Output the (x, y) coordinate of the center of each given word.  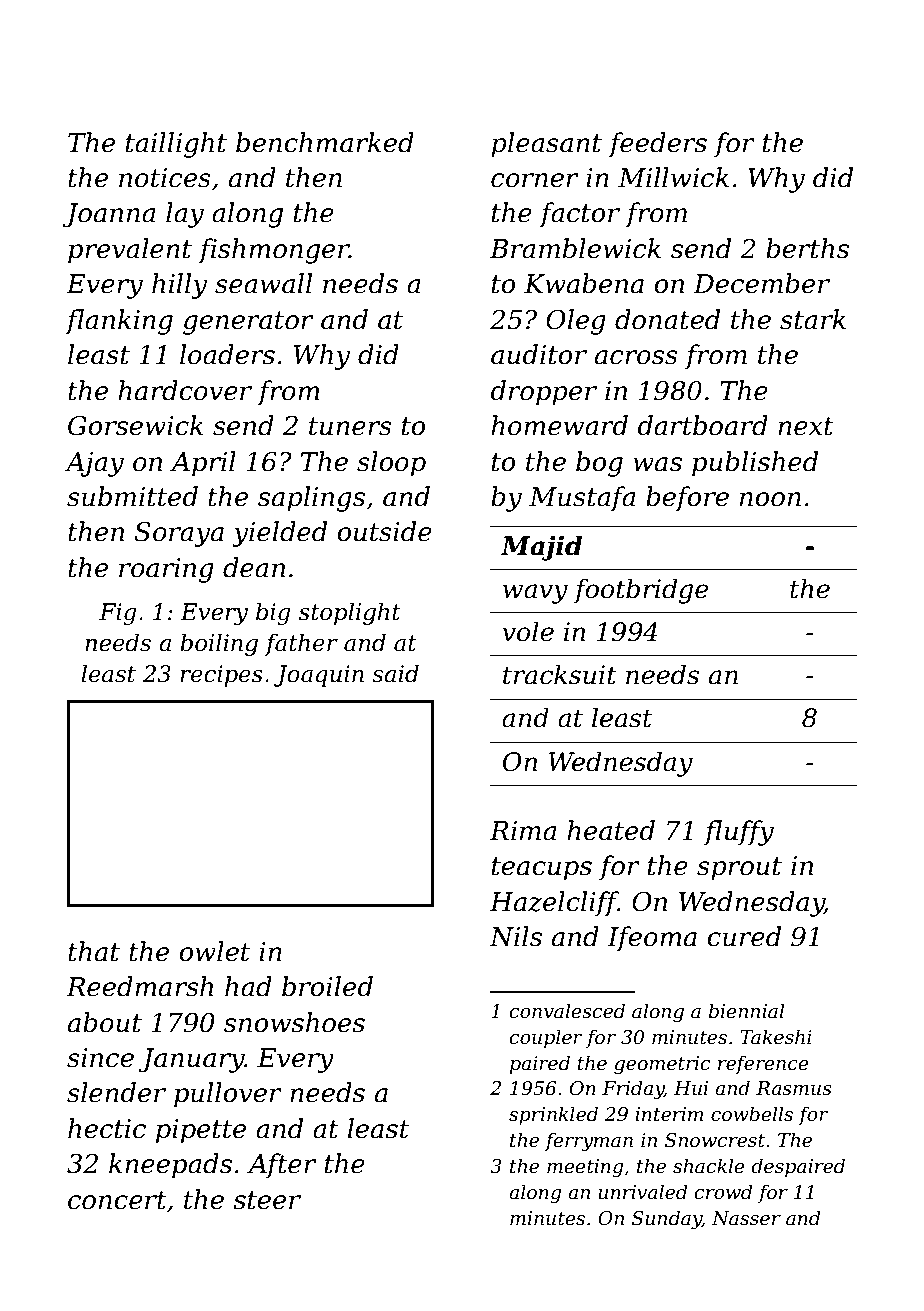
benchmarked (325, 142)
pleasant (546, 145)
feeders (657, 145)
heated (611, 830)
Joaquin (319, 676)
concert (117, 1200)
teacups (542, 869)
